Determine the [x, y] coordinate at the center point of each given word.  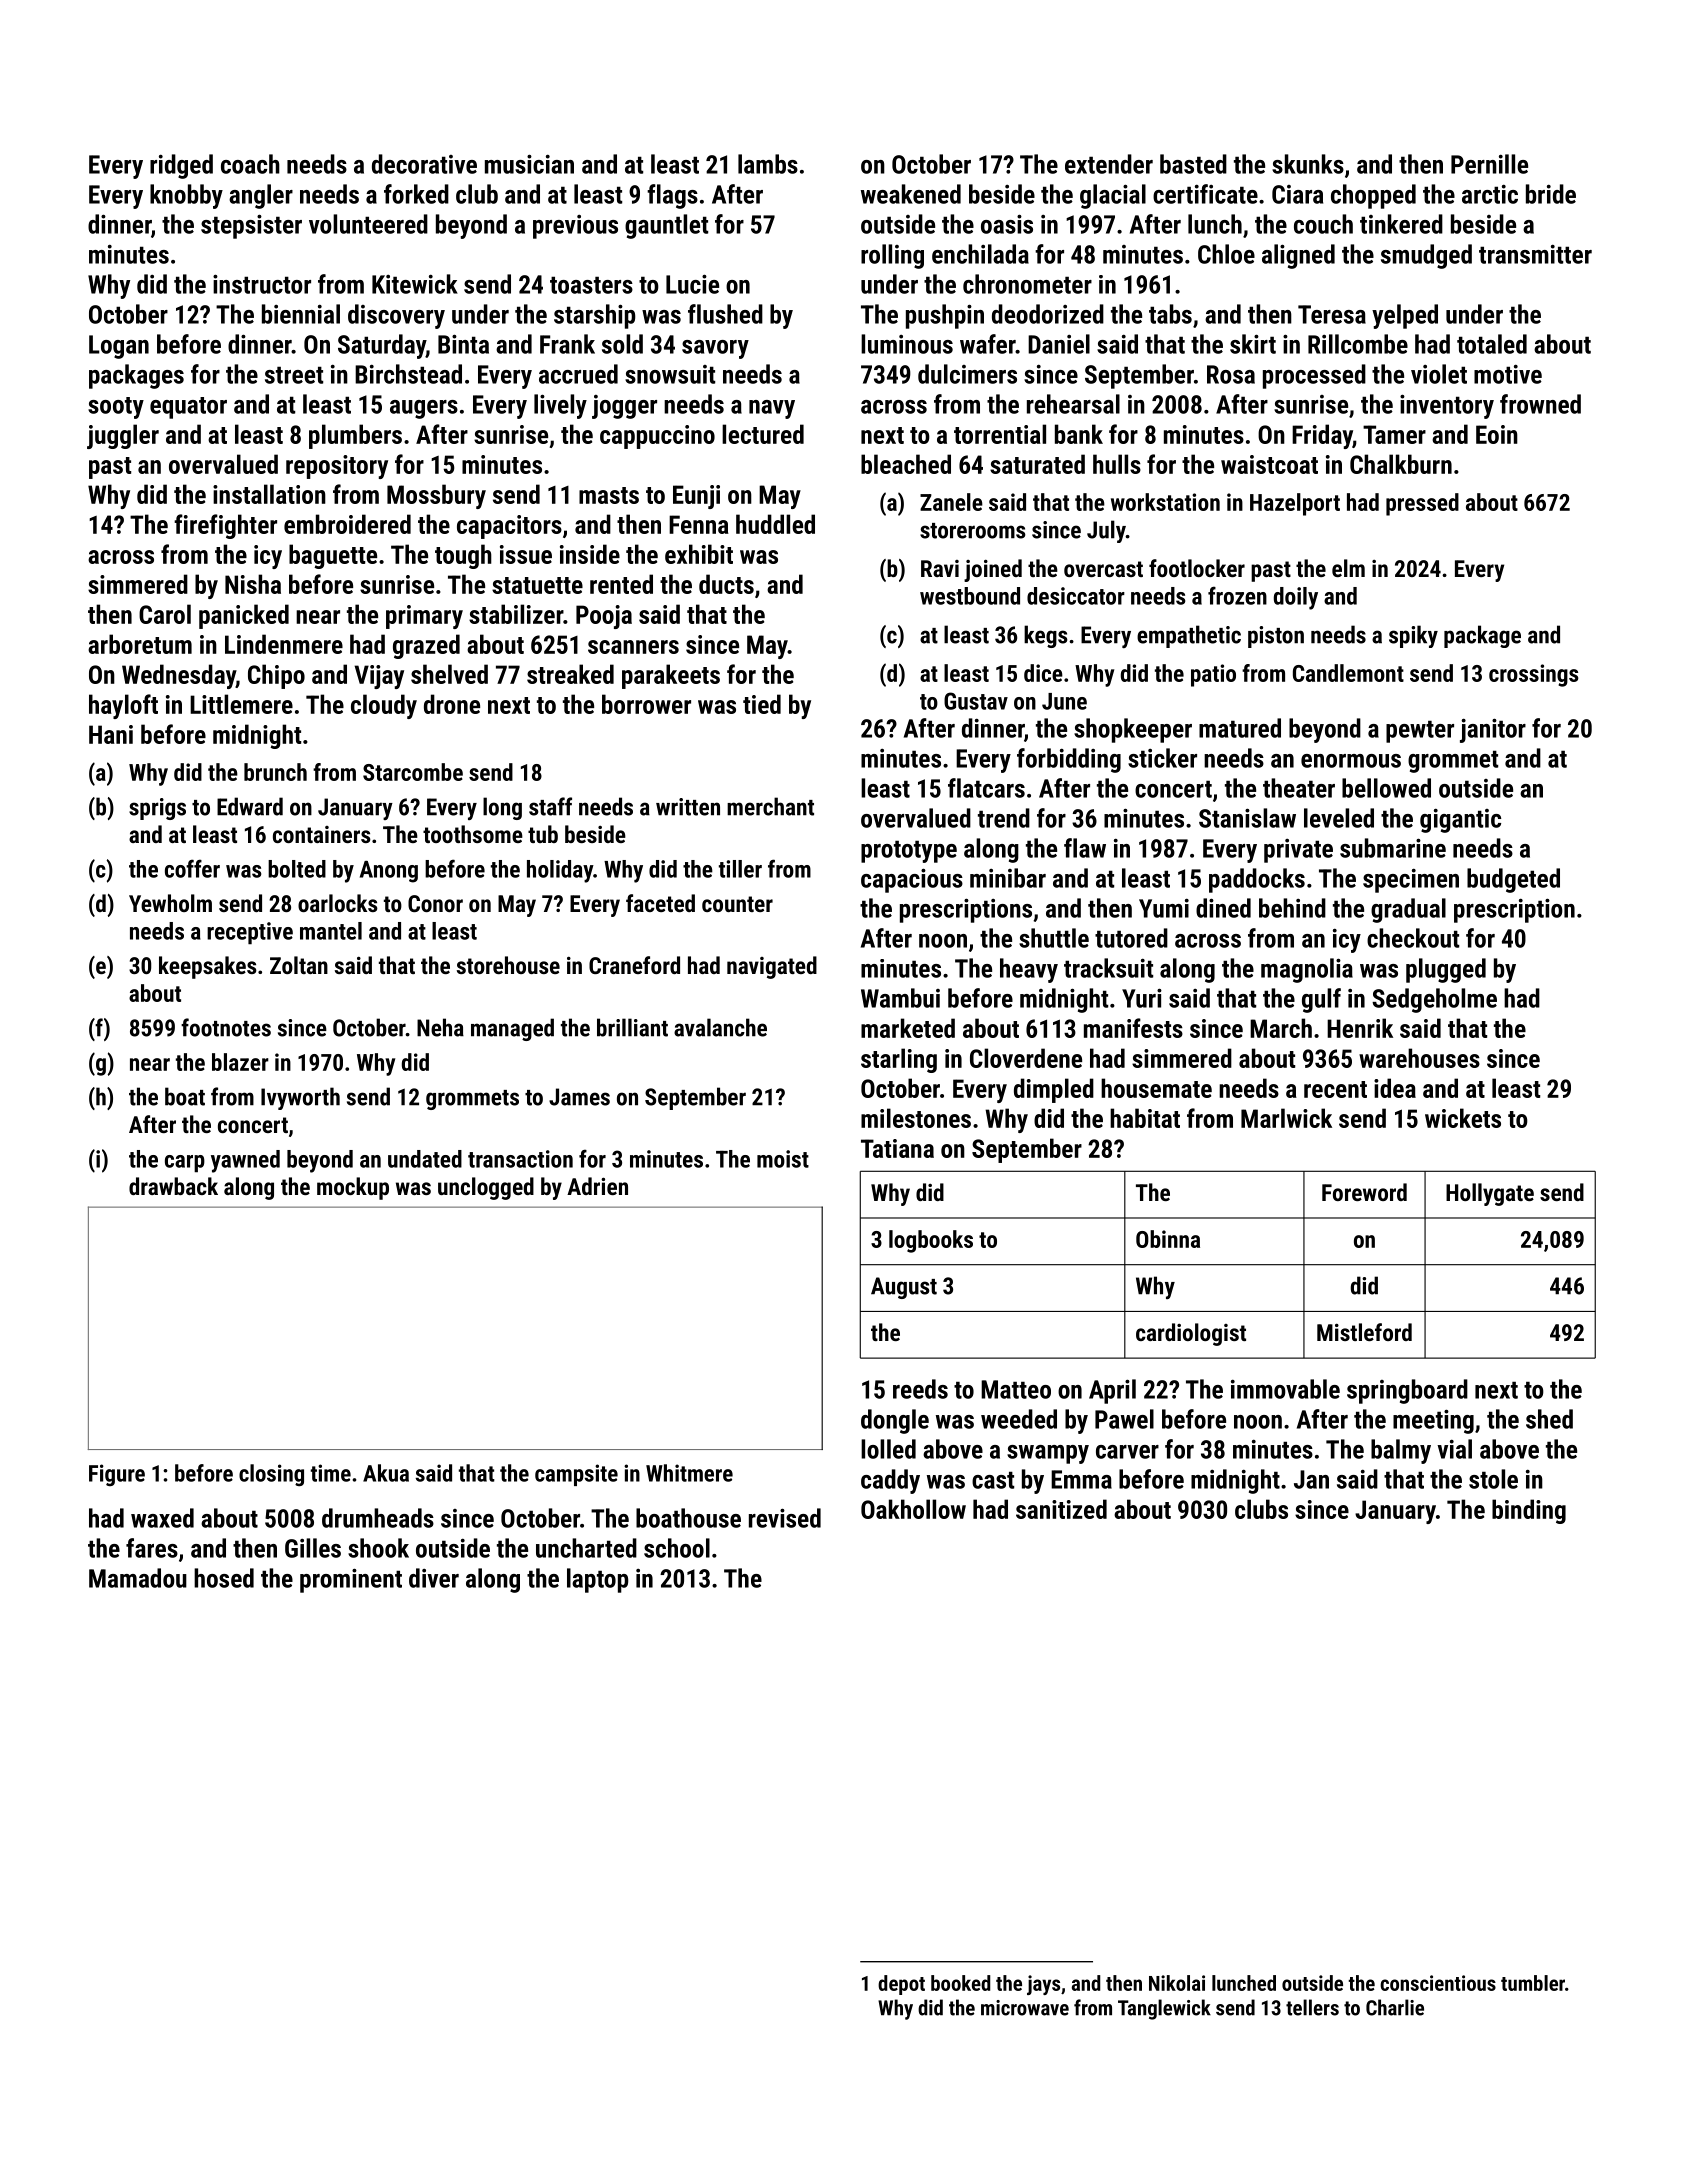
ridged [181, 166]
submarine [1393, 848]
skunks [1308, 164]
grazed [426, 646]
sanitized [1061, 1509]
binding [1529, 1511]
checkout [1413, 938]
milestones [916, 1118]
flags [672, 196]
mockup [353, 1188]
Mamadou [138, 1578]
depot [901, 1985]
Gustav [976, 701]
